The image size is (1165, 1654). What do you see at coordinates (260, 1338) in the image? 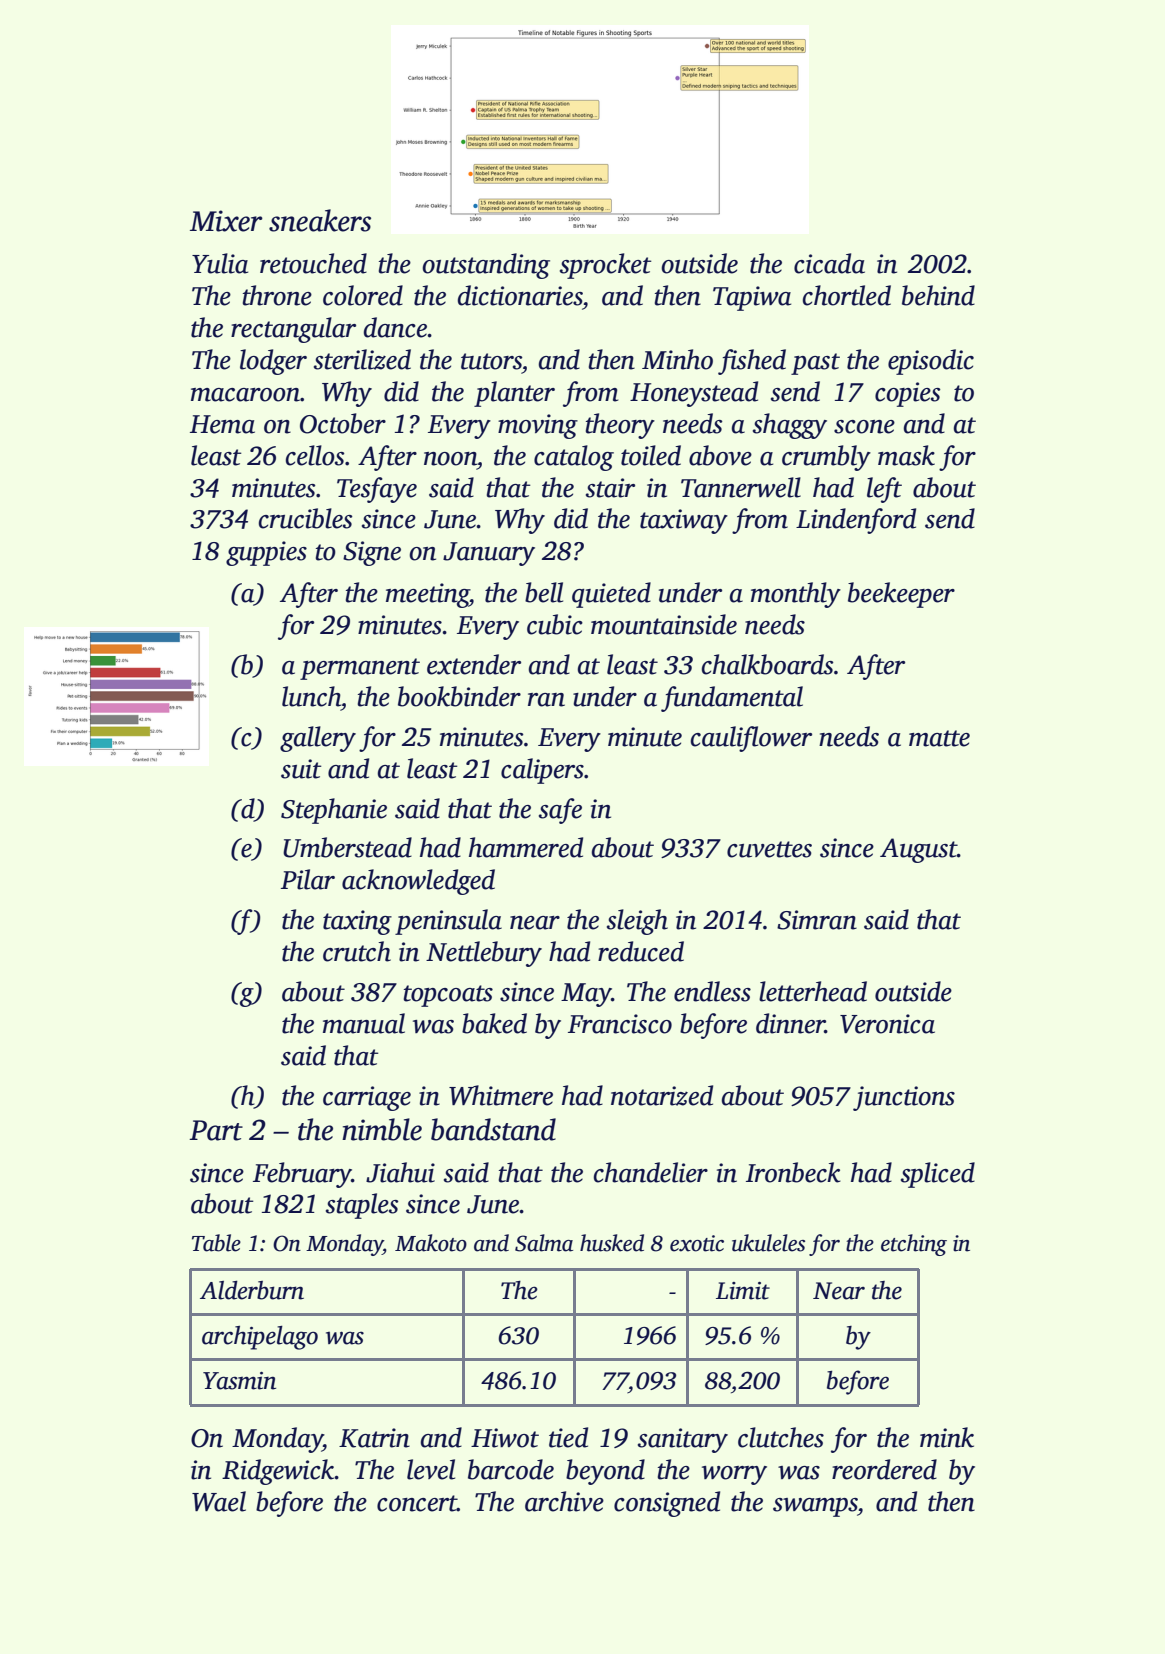
I see `archipelago` at bounding box center [260, 1338].
